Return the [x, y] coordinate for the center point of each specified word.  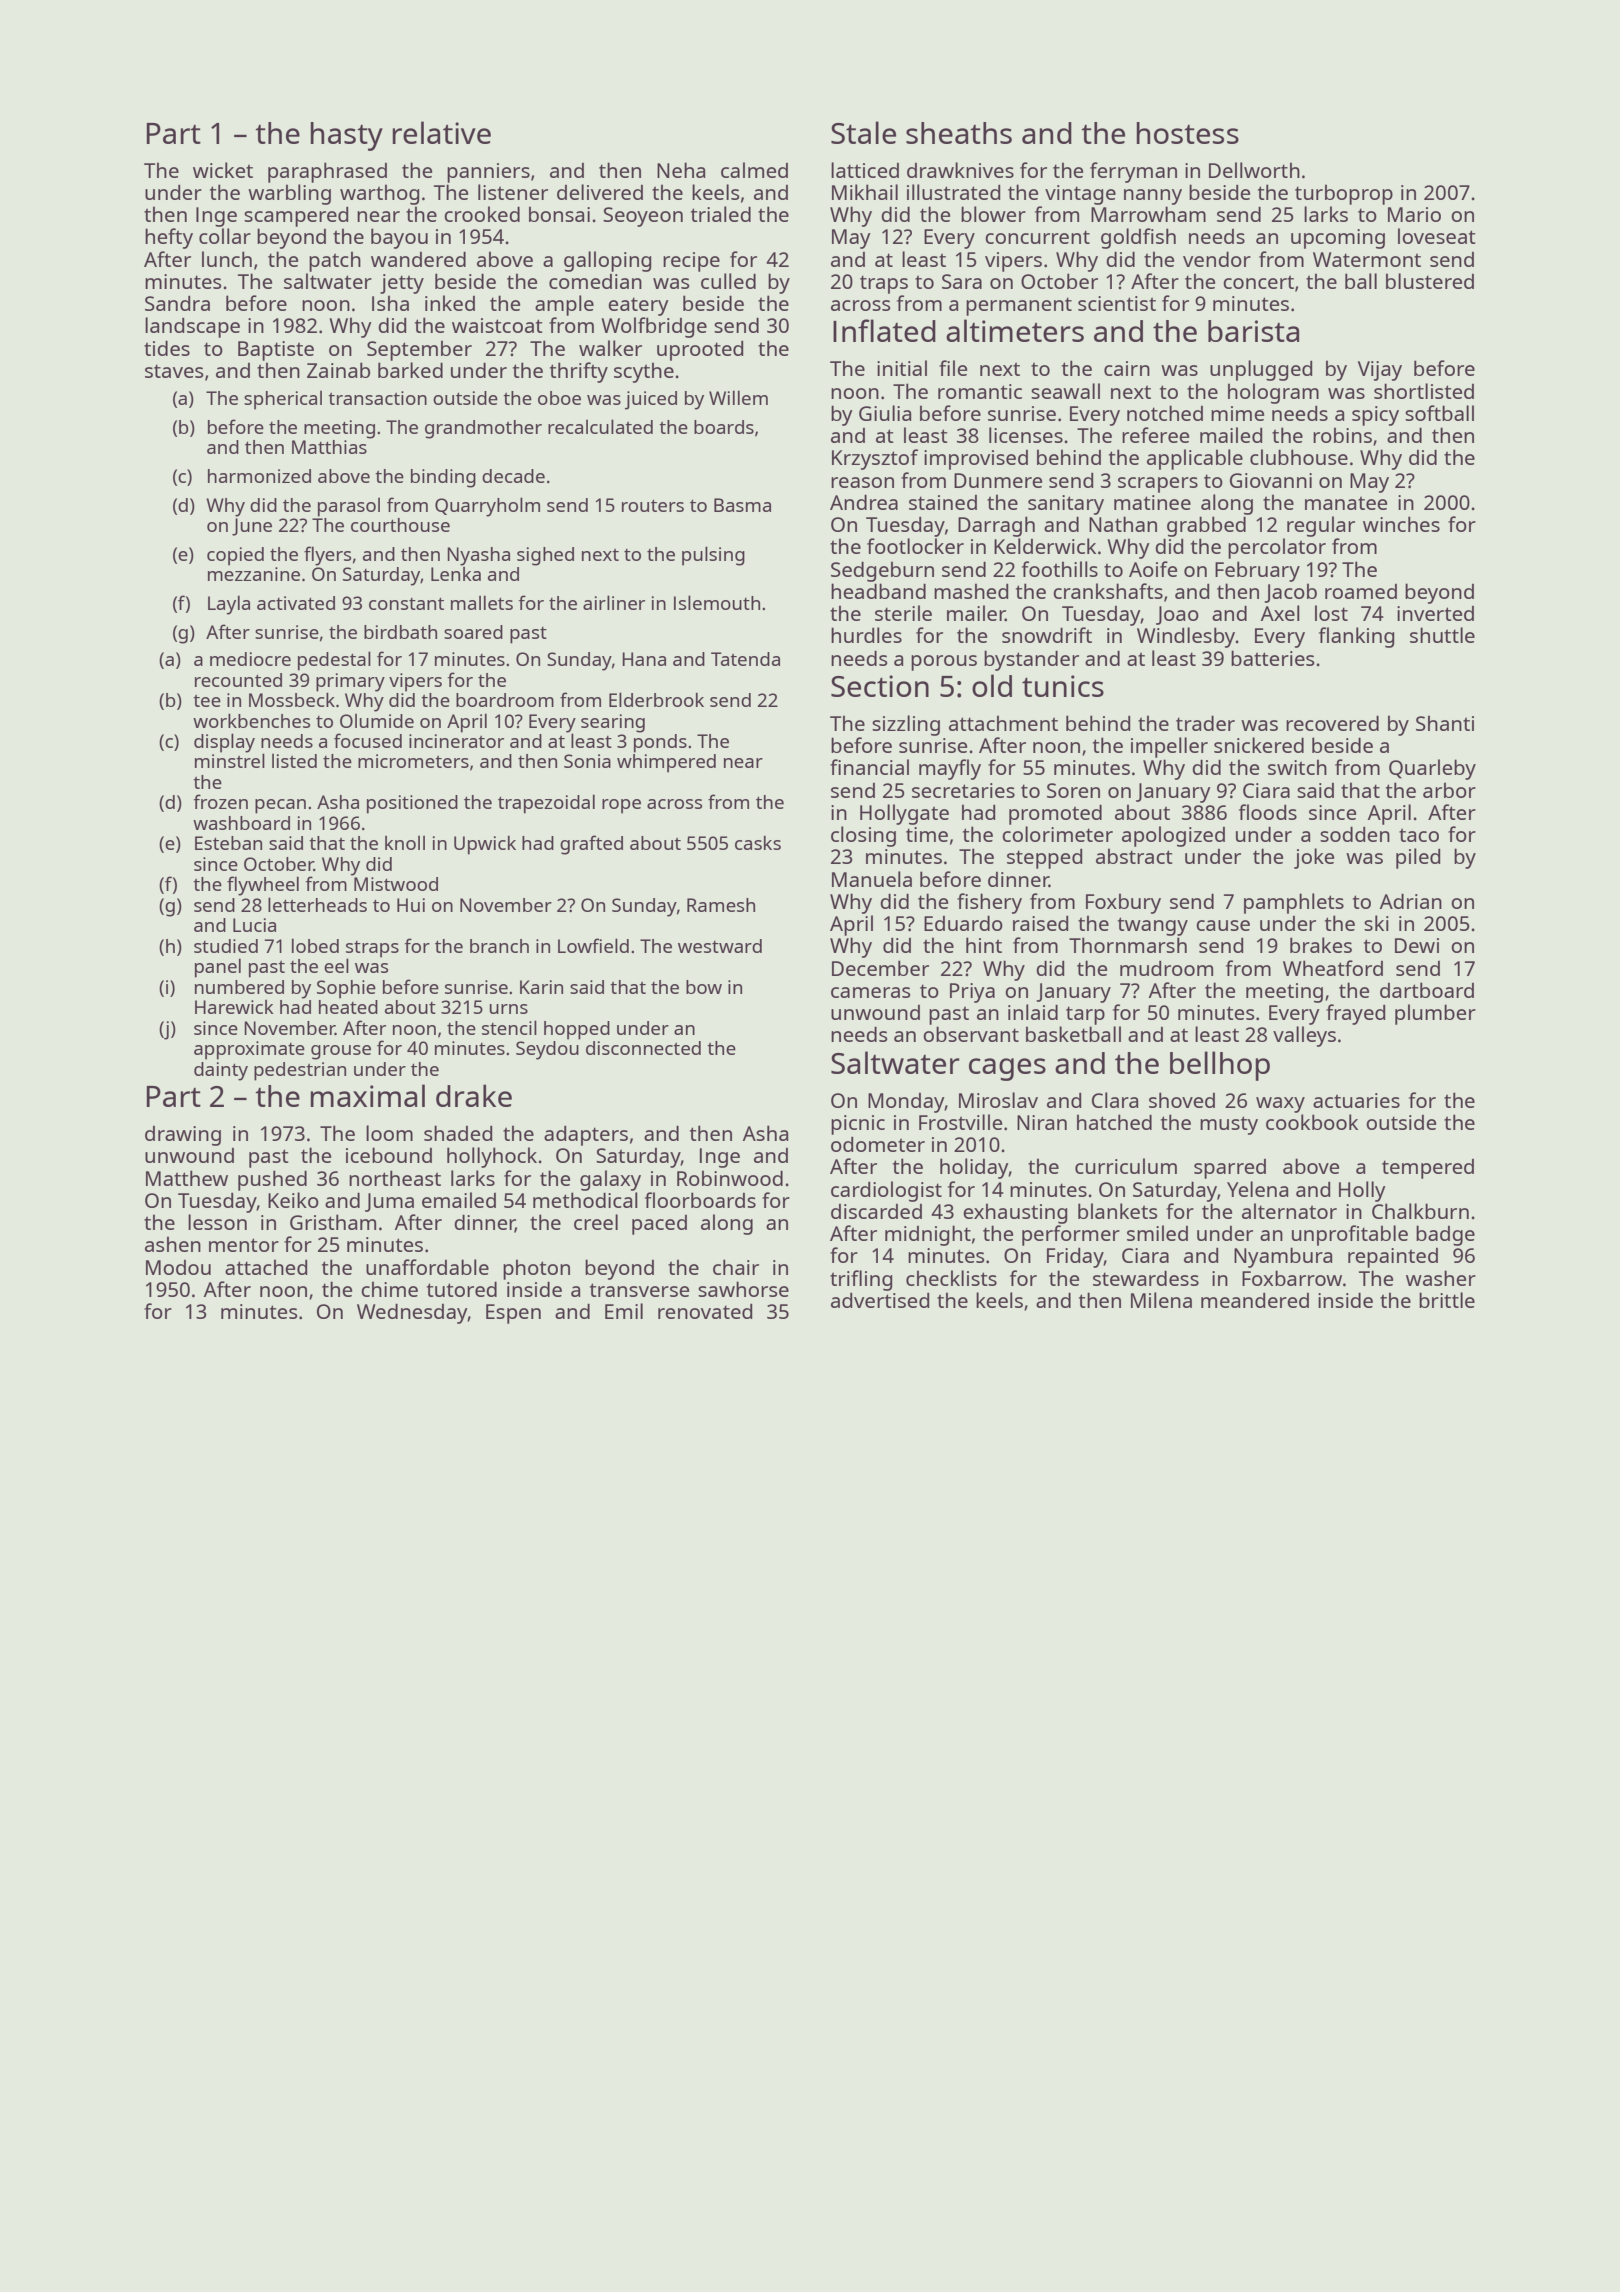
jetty [402, 284]
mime [1237, 413]
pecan [280, 806]
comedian [595, 281]
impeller [1169, 747]
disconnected [643, 1048]
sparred [1230, 1169]
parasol [349, 507]
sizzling [906, 725]
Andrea [864, 502]
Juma [389, 1202]
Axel [1280, 613]
